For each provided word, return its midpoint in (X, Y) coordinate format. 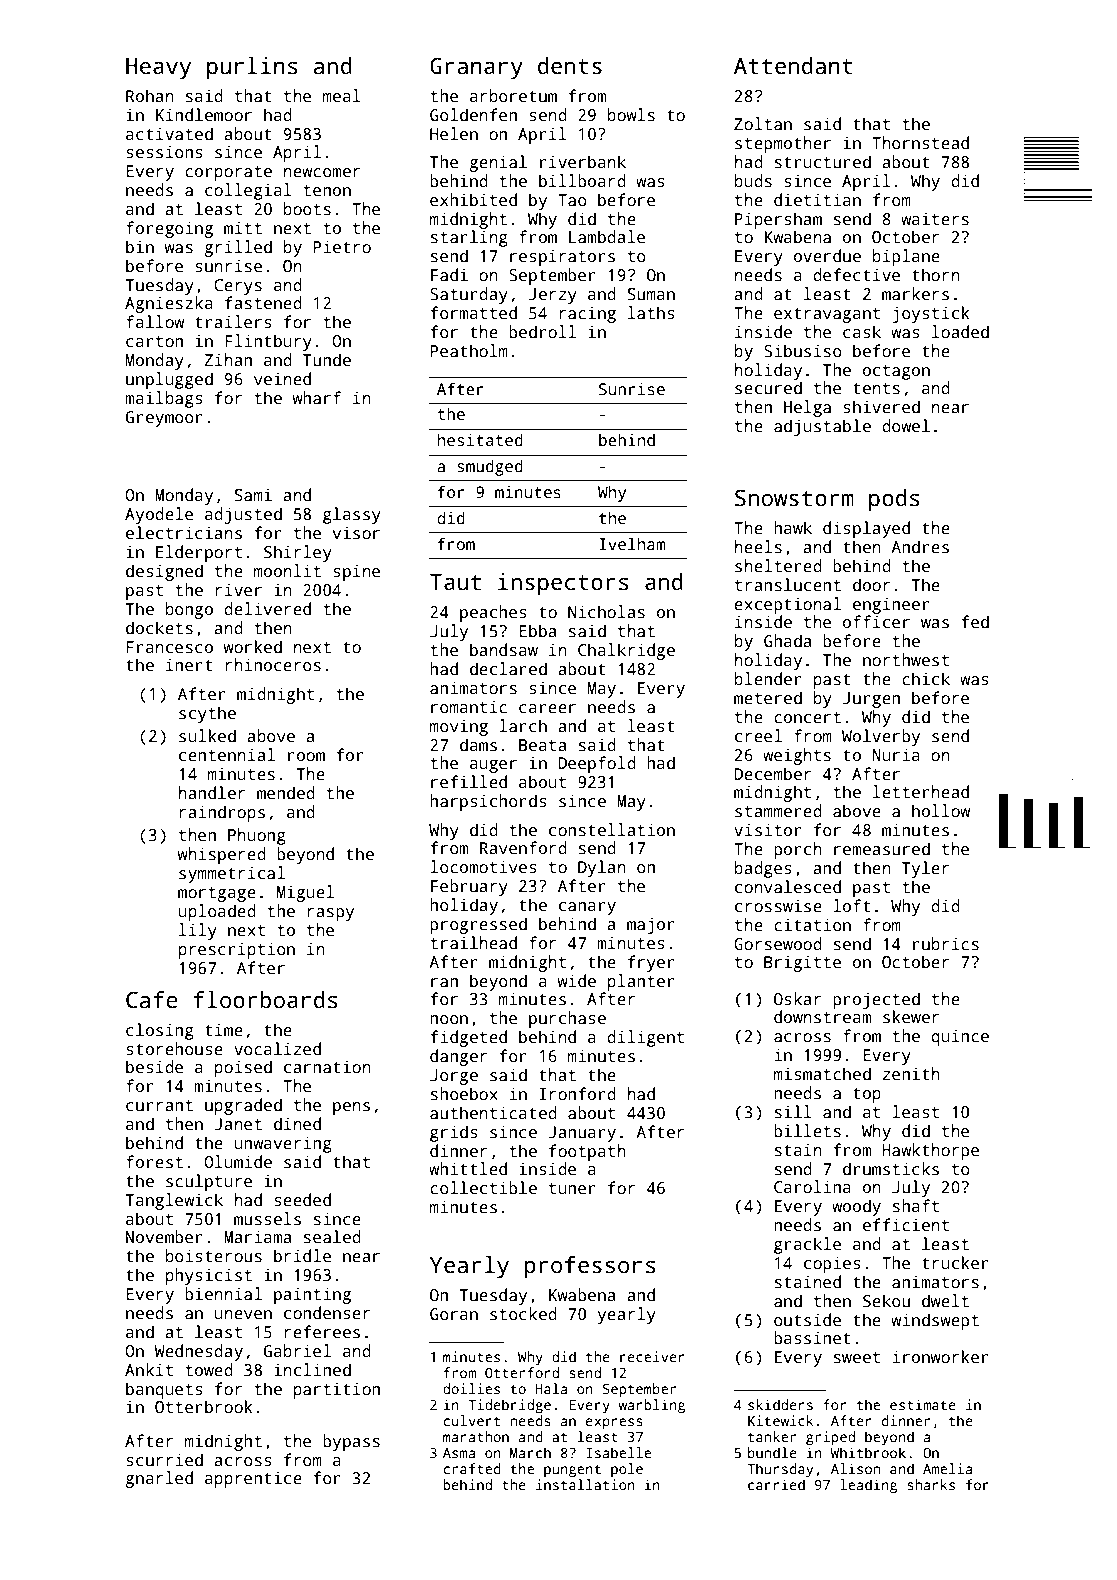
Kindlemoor (204, 114)
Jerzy (553, 296)
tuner (572, 1188)
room (306, 756)
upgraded (243, 1106)
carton (154, 342)
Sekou (886, 1301)
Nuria (896, 754)
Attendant (793, 66)
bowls (631, 115)
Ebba (537, 631)
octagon (896, 372)
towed (209, 1369)
